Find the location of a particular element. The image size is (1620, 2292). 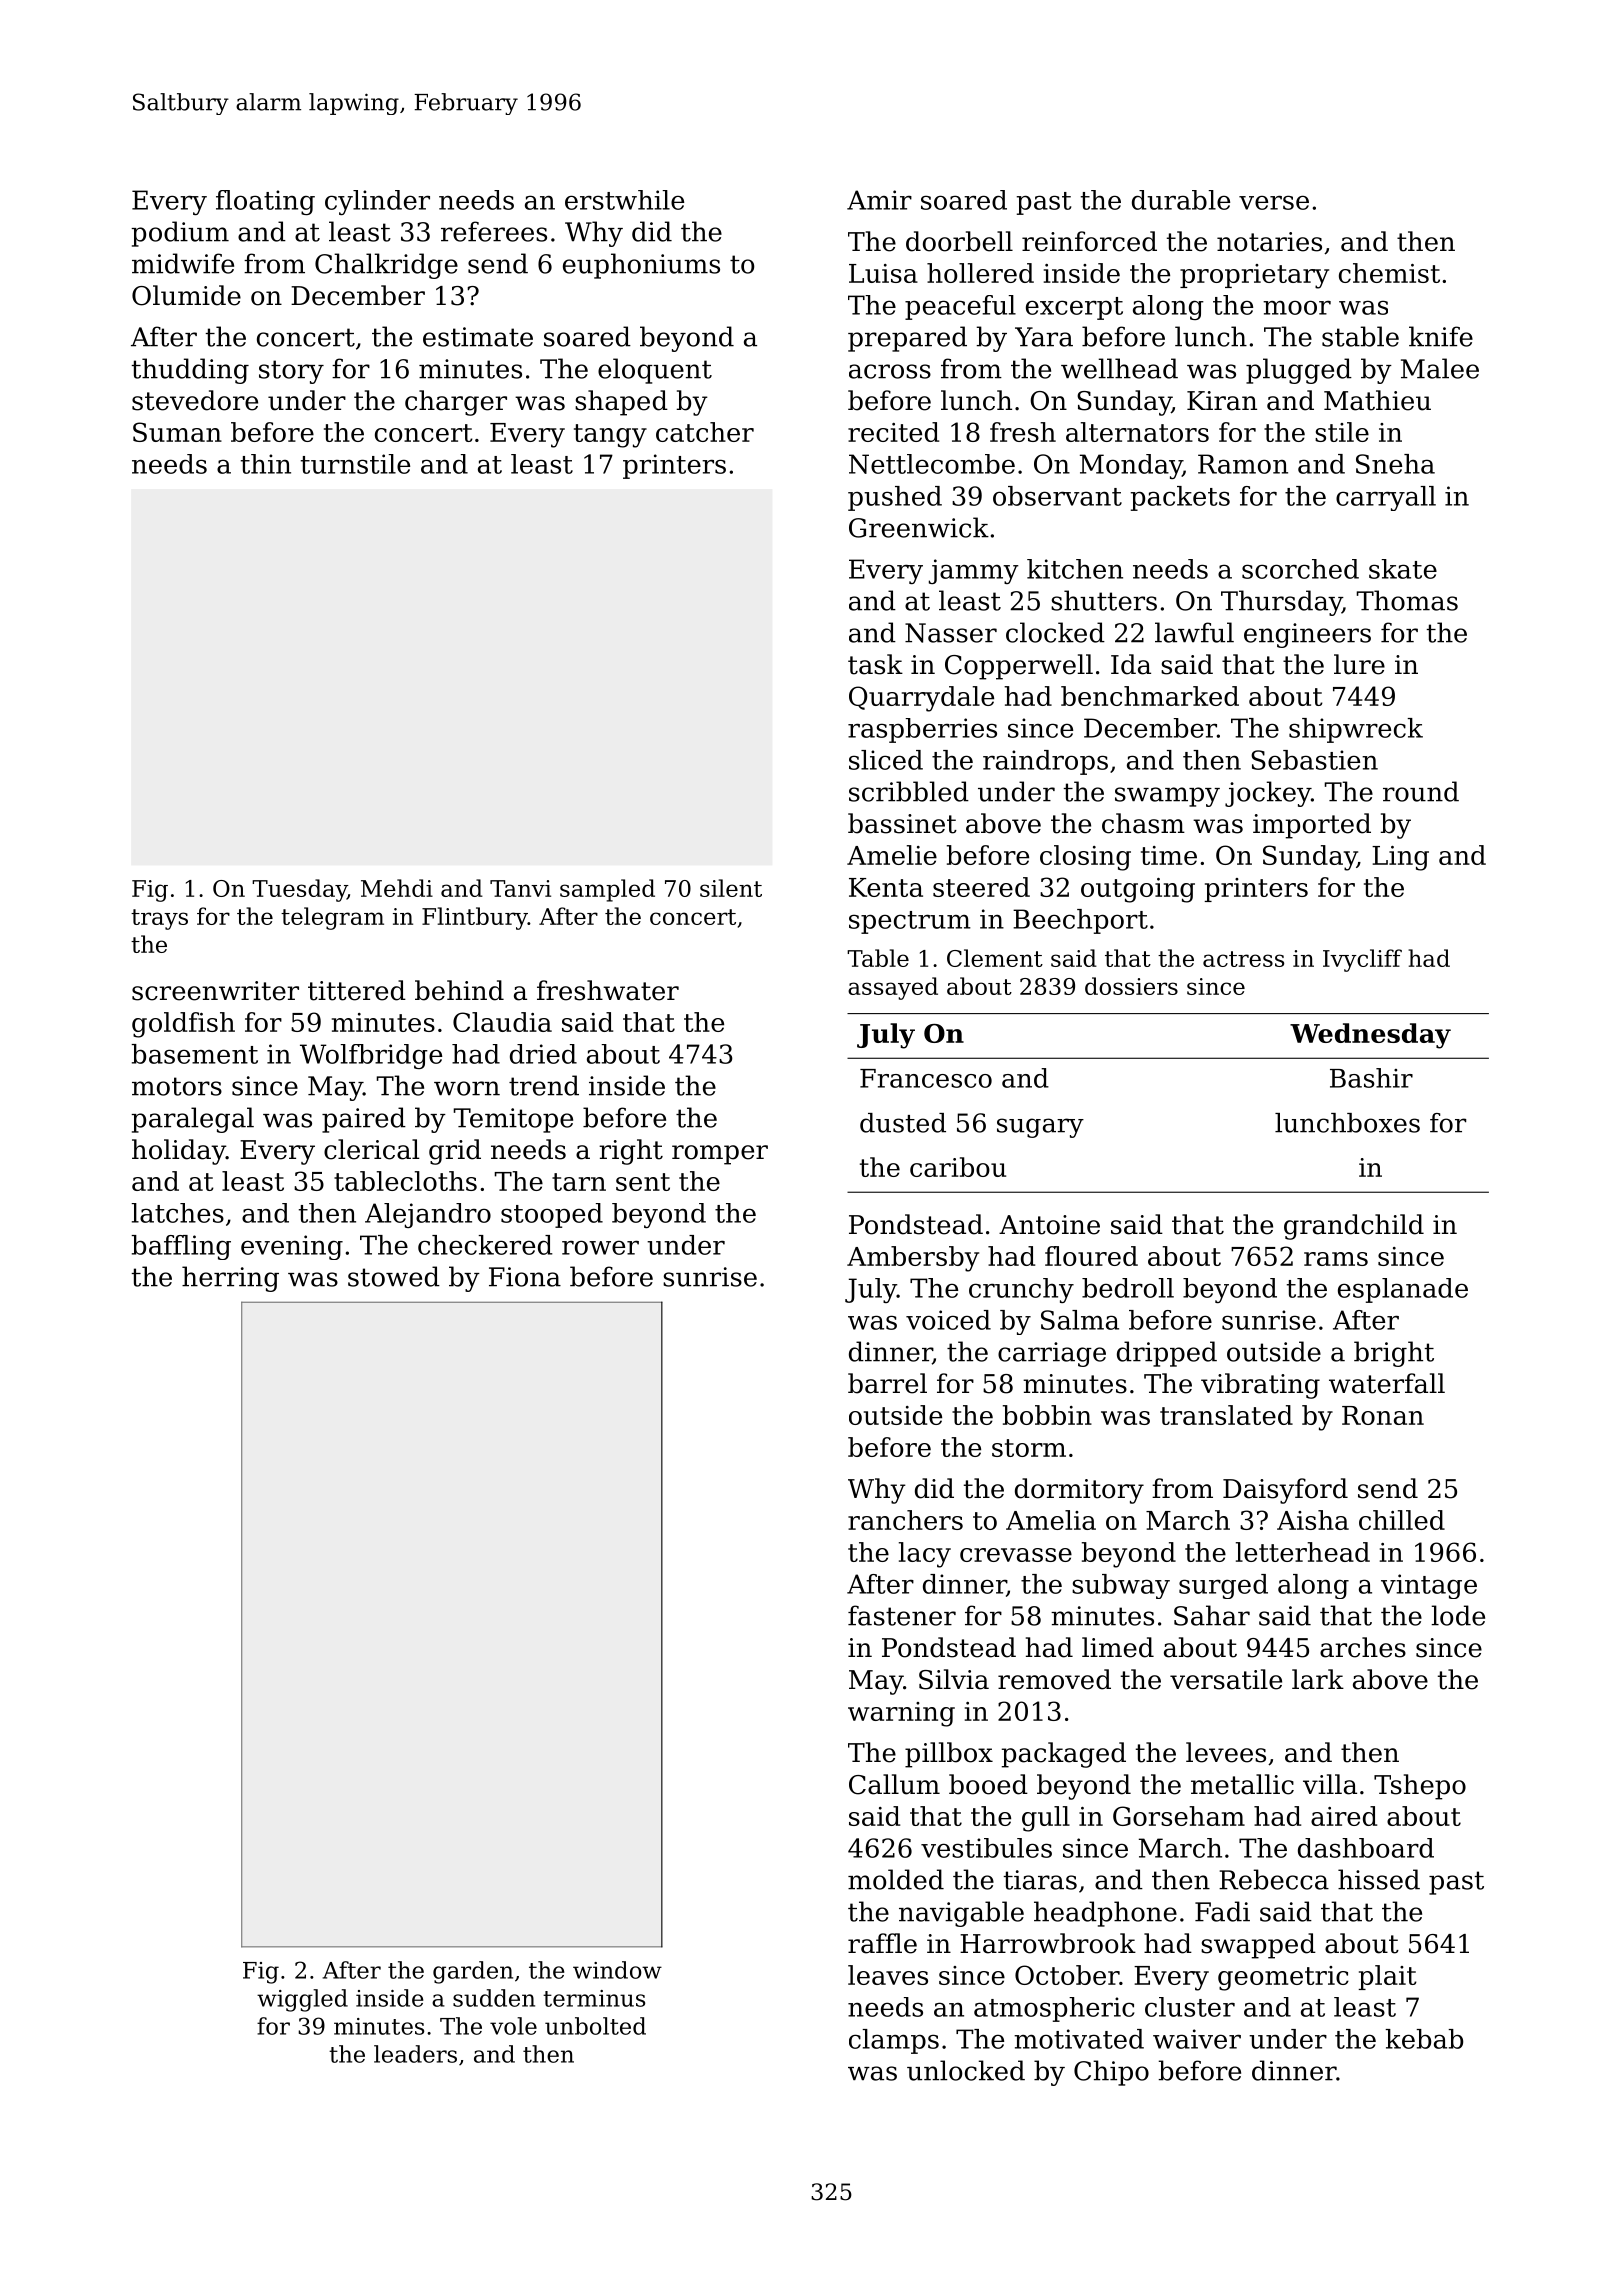

wiggled is located at coordinates (302, 2000).
